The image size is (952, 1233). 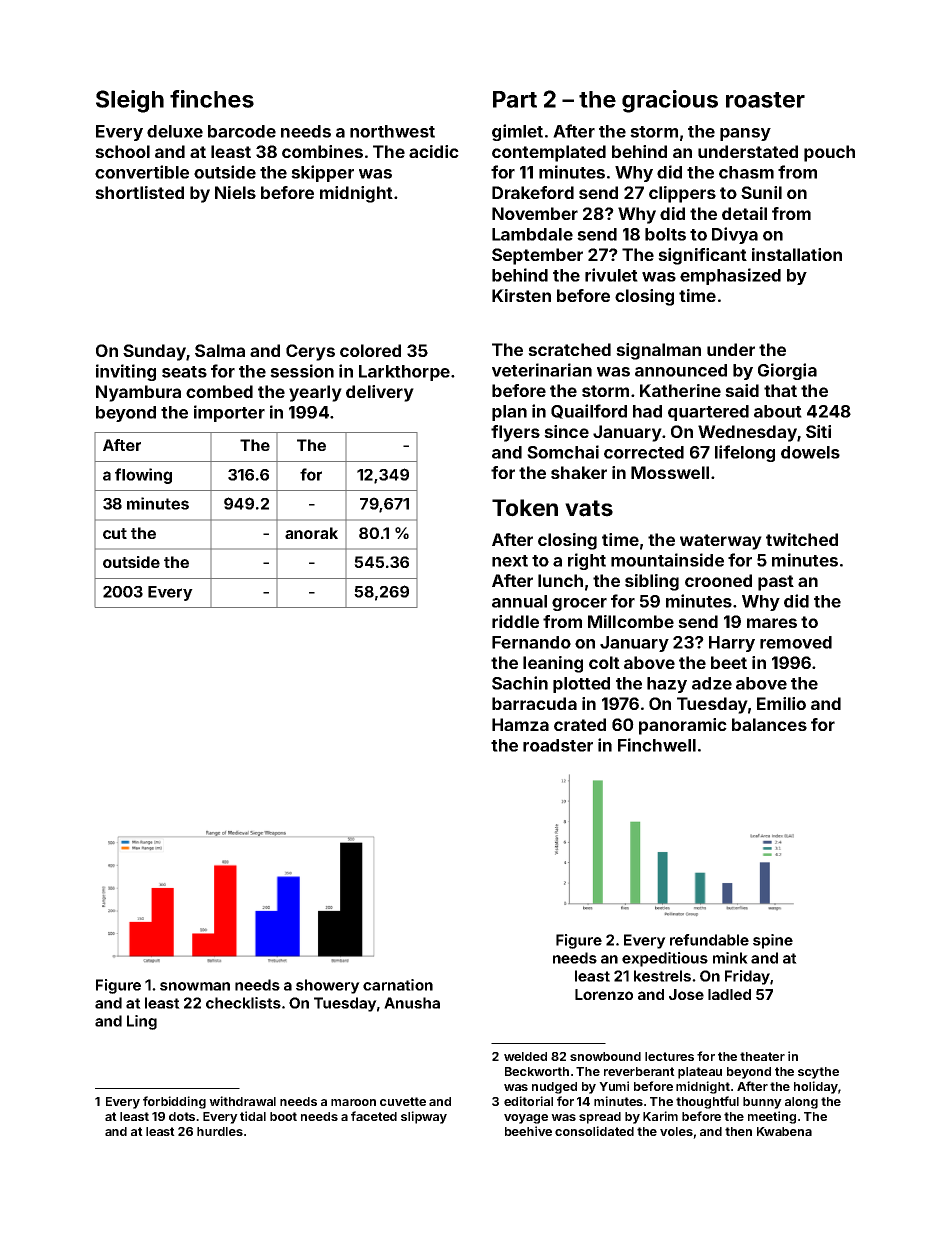 What do you see at coordinates (631, 621) in the document?
I see `Millcombe` at bounding box center [631, 621].
